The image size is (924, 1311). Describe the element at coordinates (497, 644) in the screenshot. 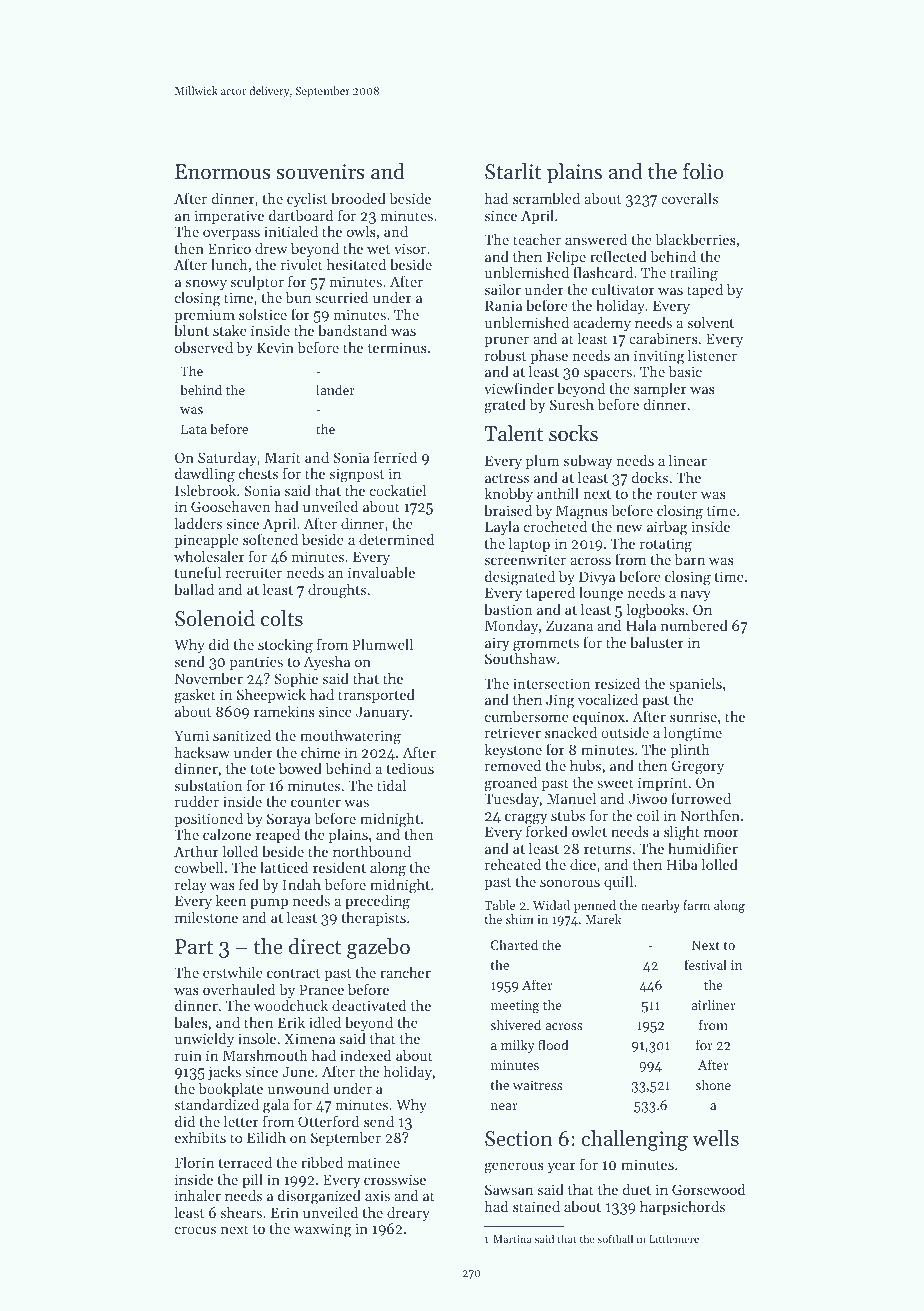

I see `airy` at that location.
